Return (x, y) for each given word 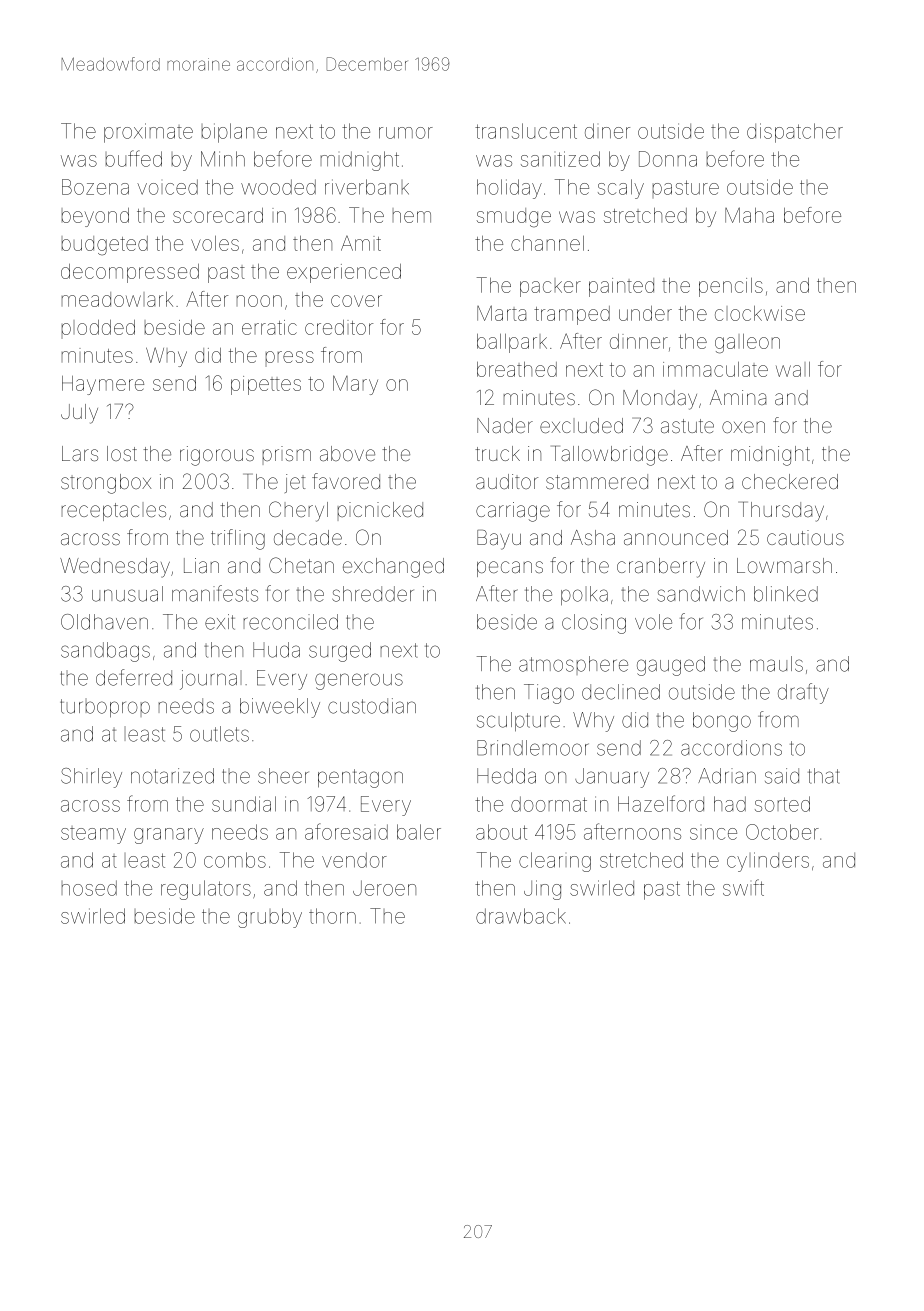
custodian (372, 706)
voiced (167, 187)
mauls (776, 664)
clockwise (760, 313)
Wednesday (115, 568)
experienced (344, 273)
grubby (270, 918)
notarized (172, 776)
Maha (749, 215)
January (612, 778)
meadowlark (117, 299)
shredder (372, 594)
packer (550, 287)
